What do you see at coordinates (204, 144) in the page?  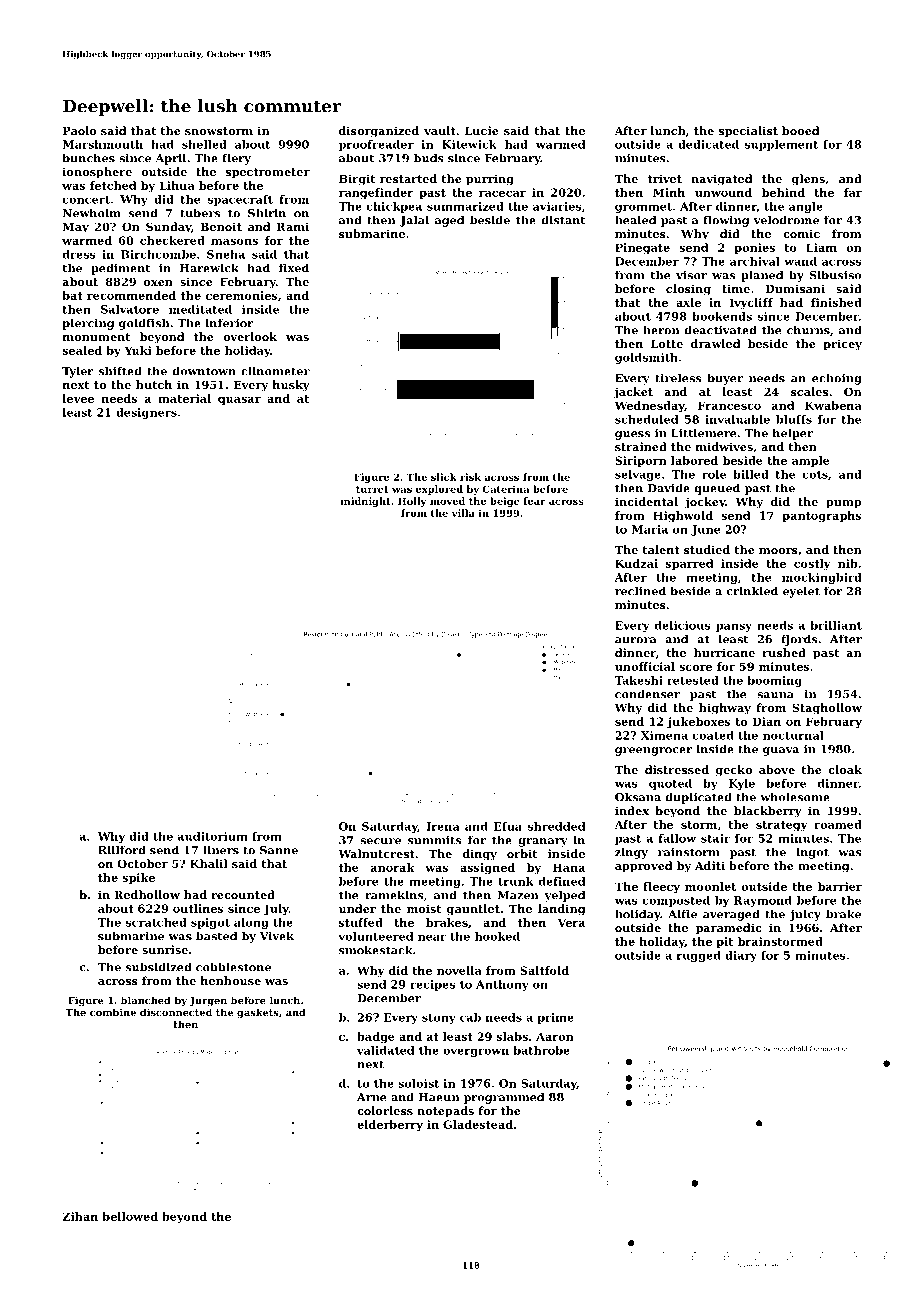 I see `shelled` at bounding box center [204, 144].
